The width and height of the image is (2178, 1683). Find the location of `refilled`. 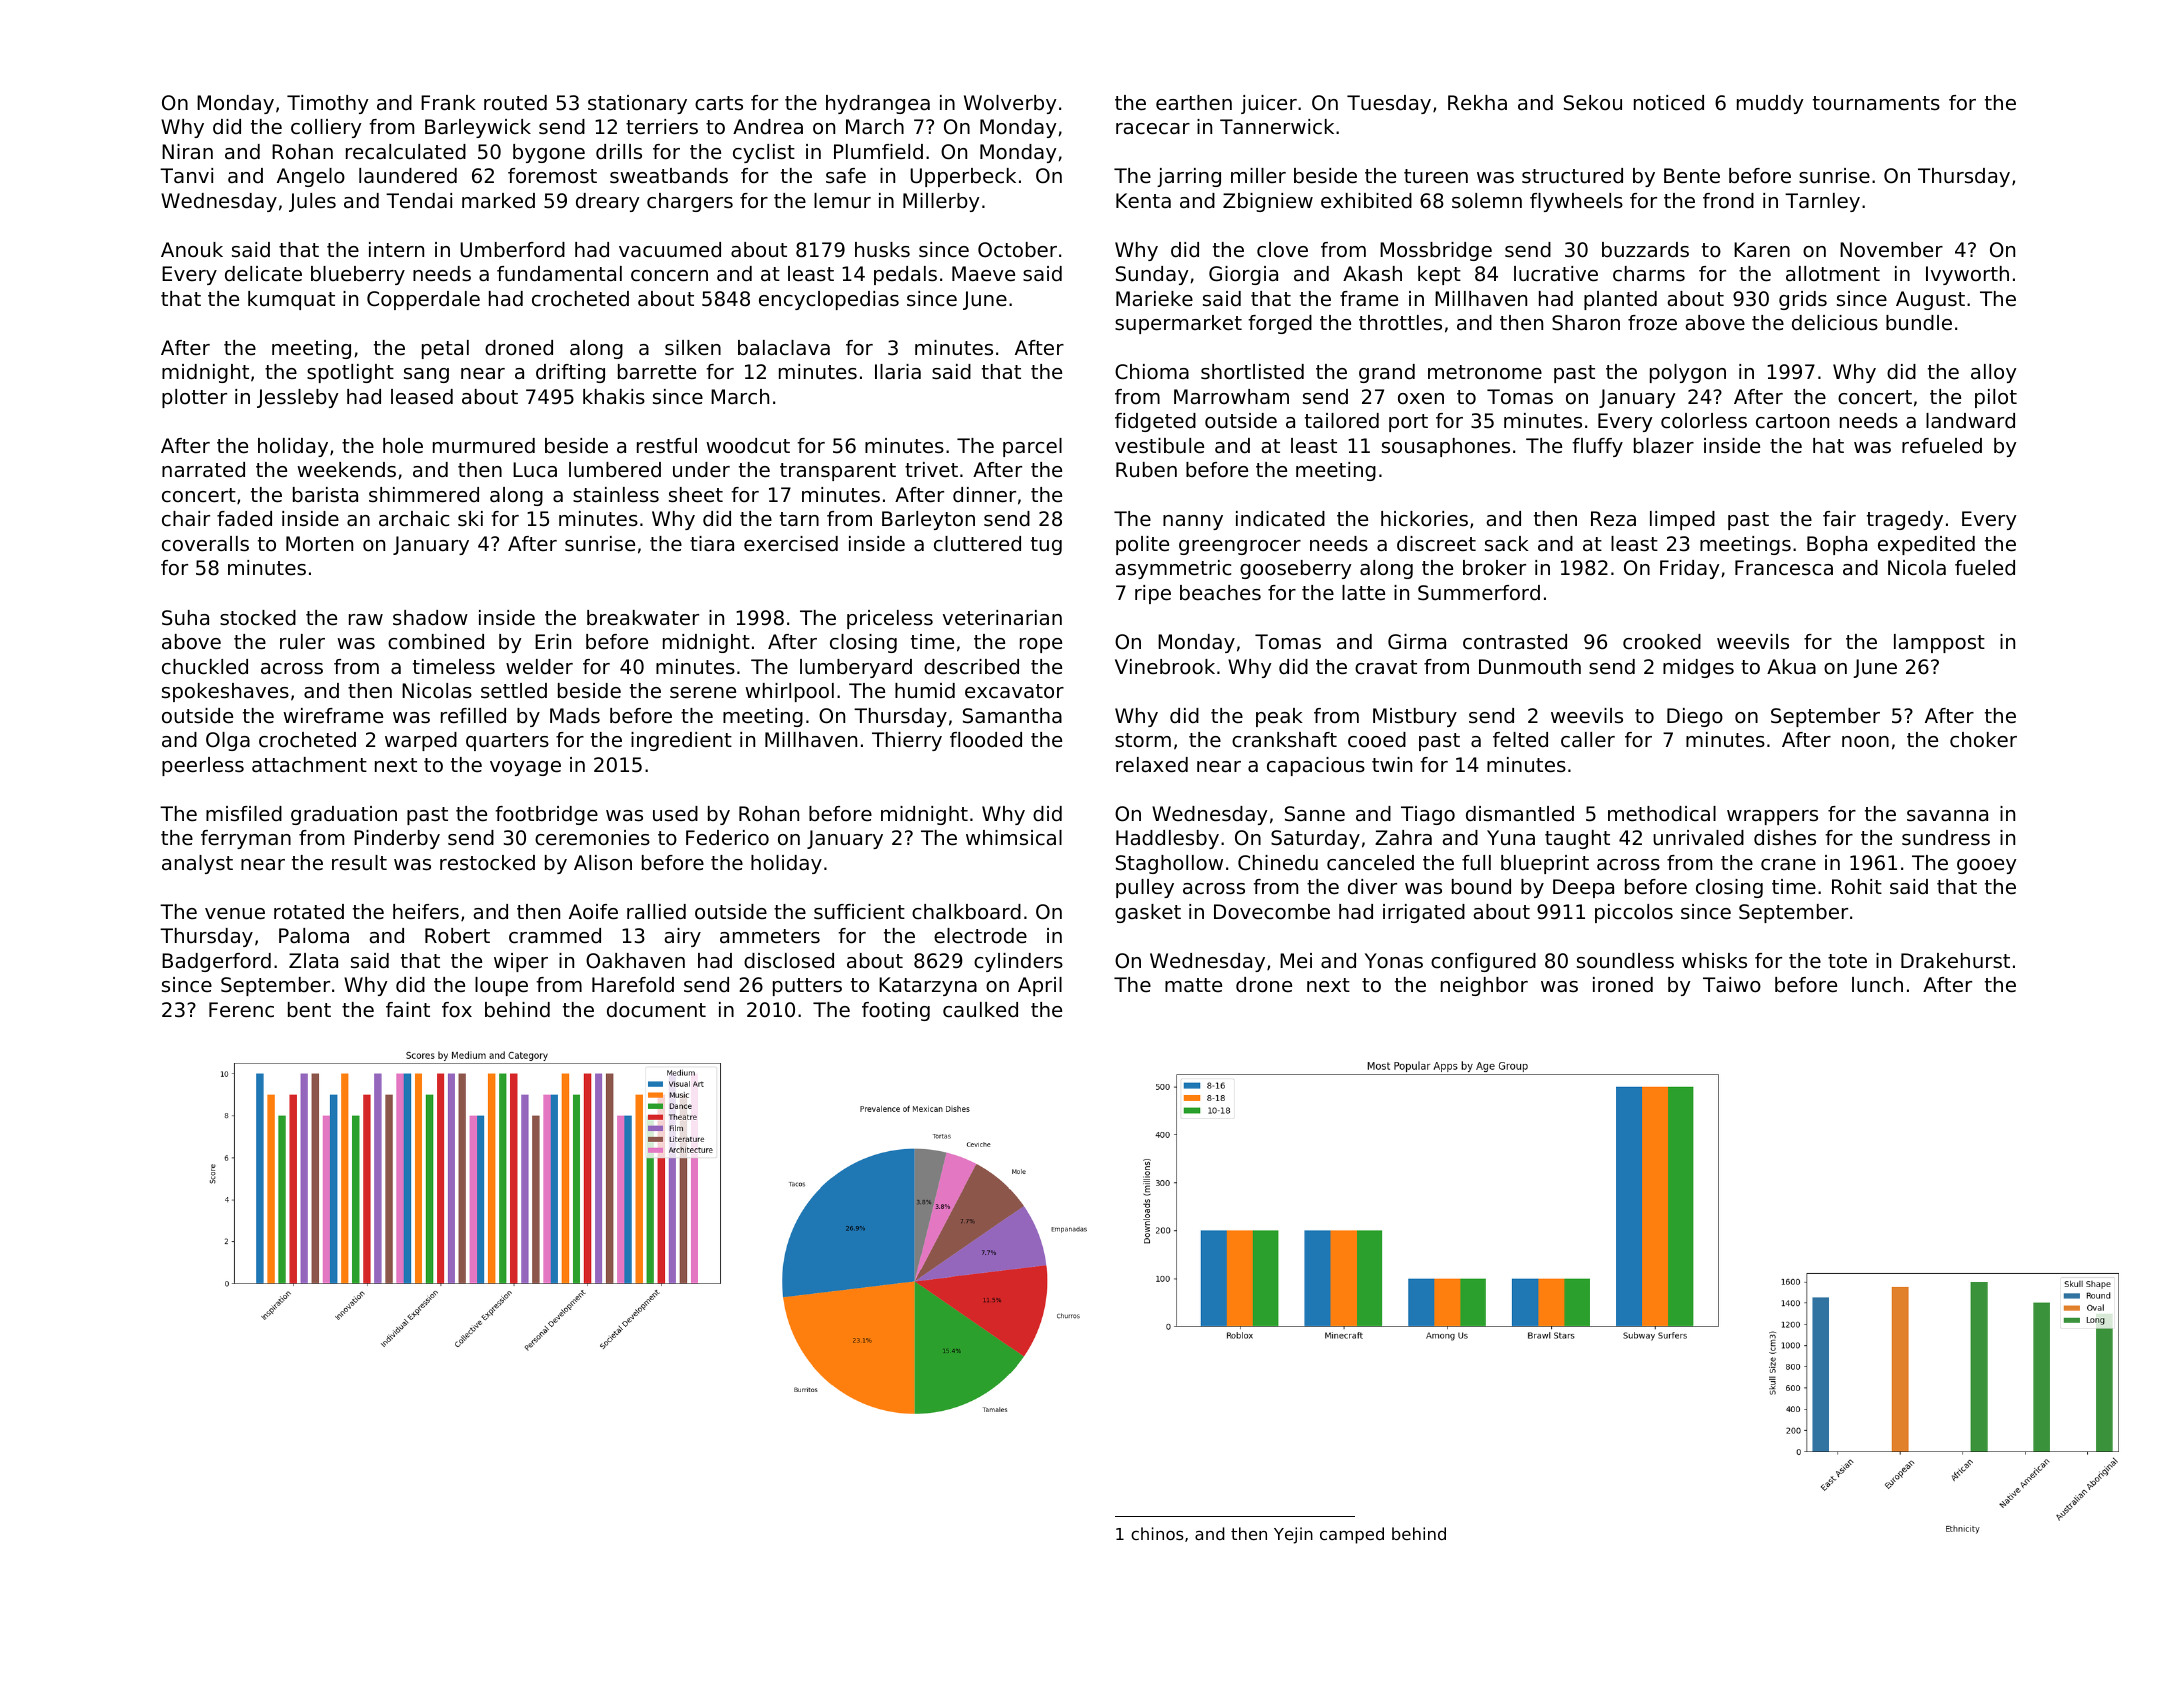

refilled is located at coordinates (473, 716).
